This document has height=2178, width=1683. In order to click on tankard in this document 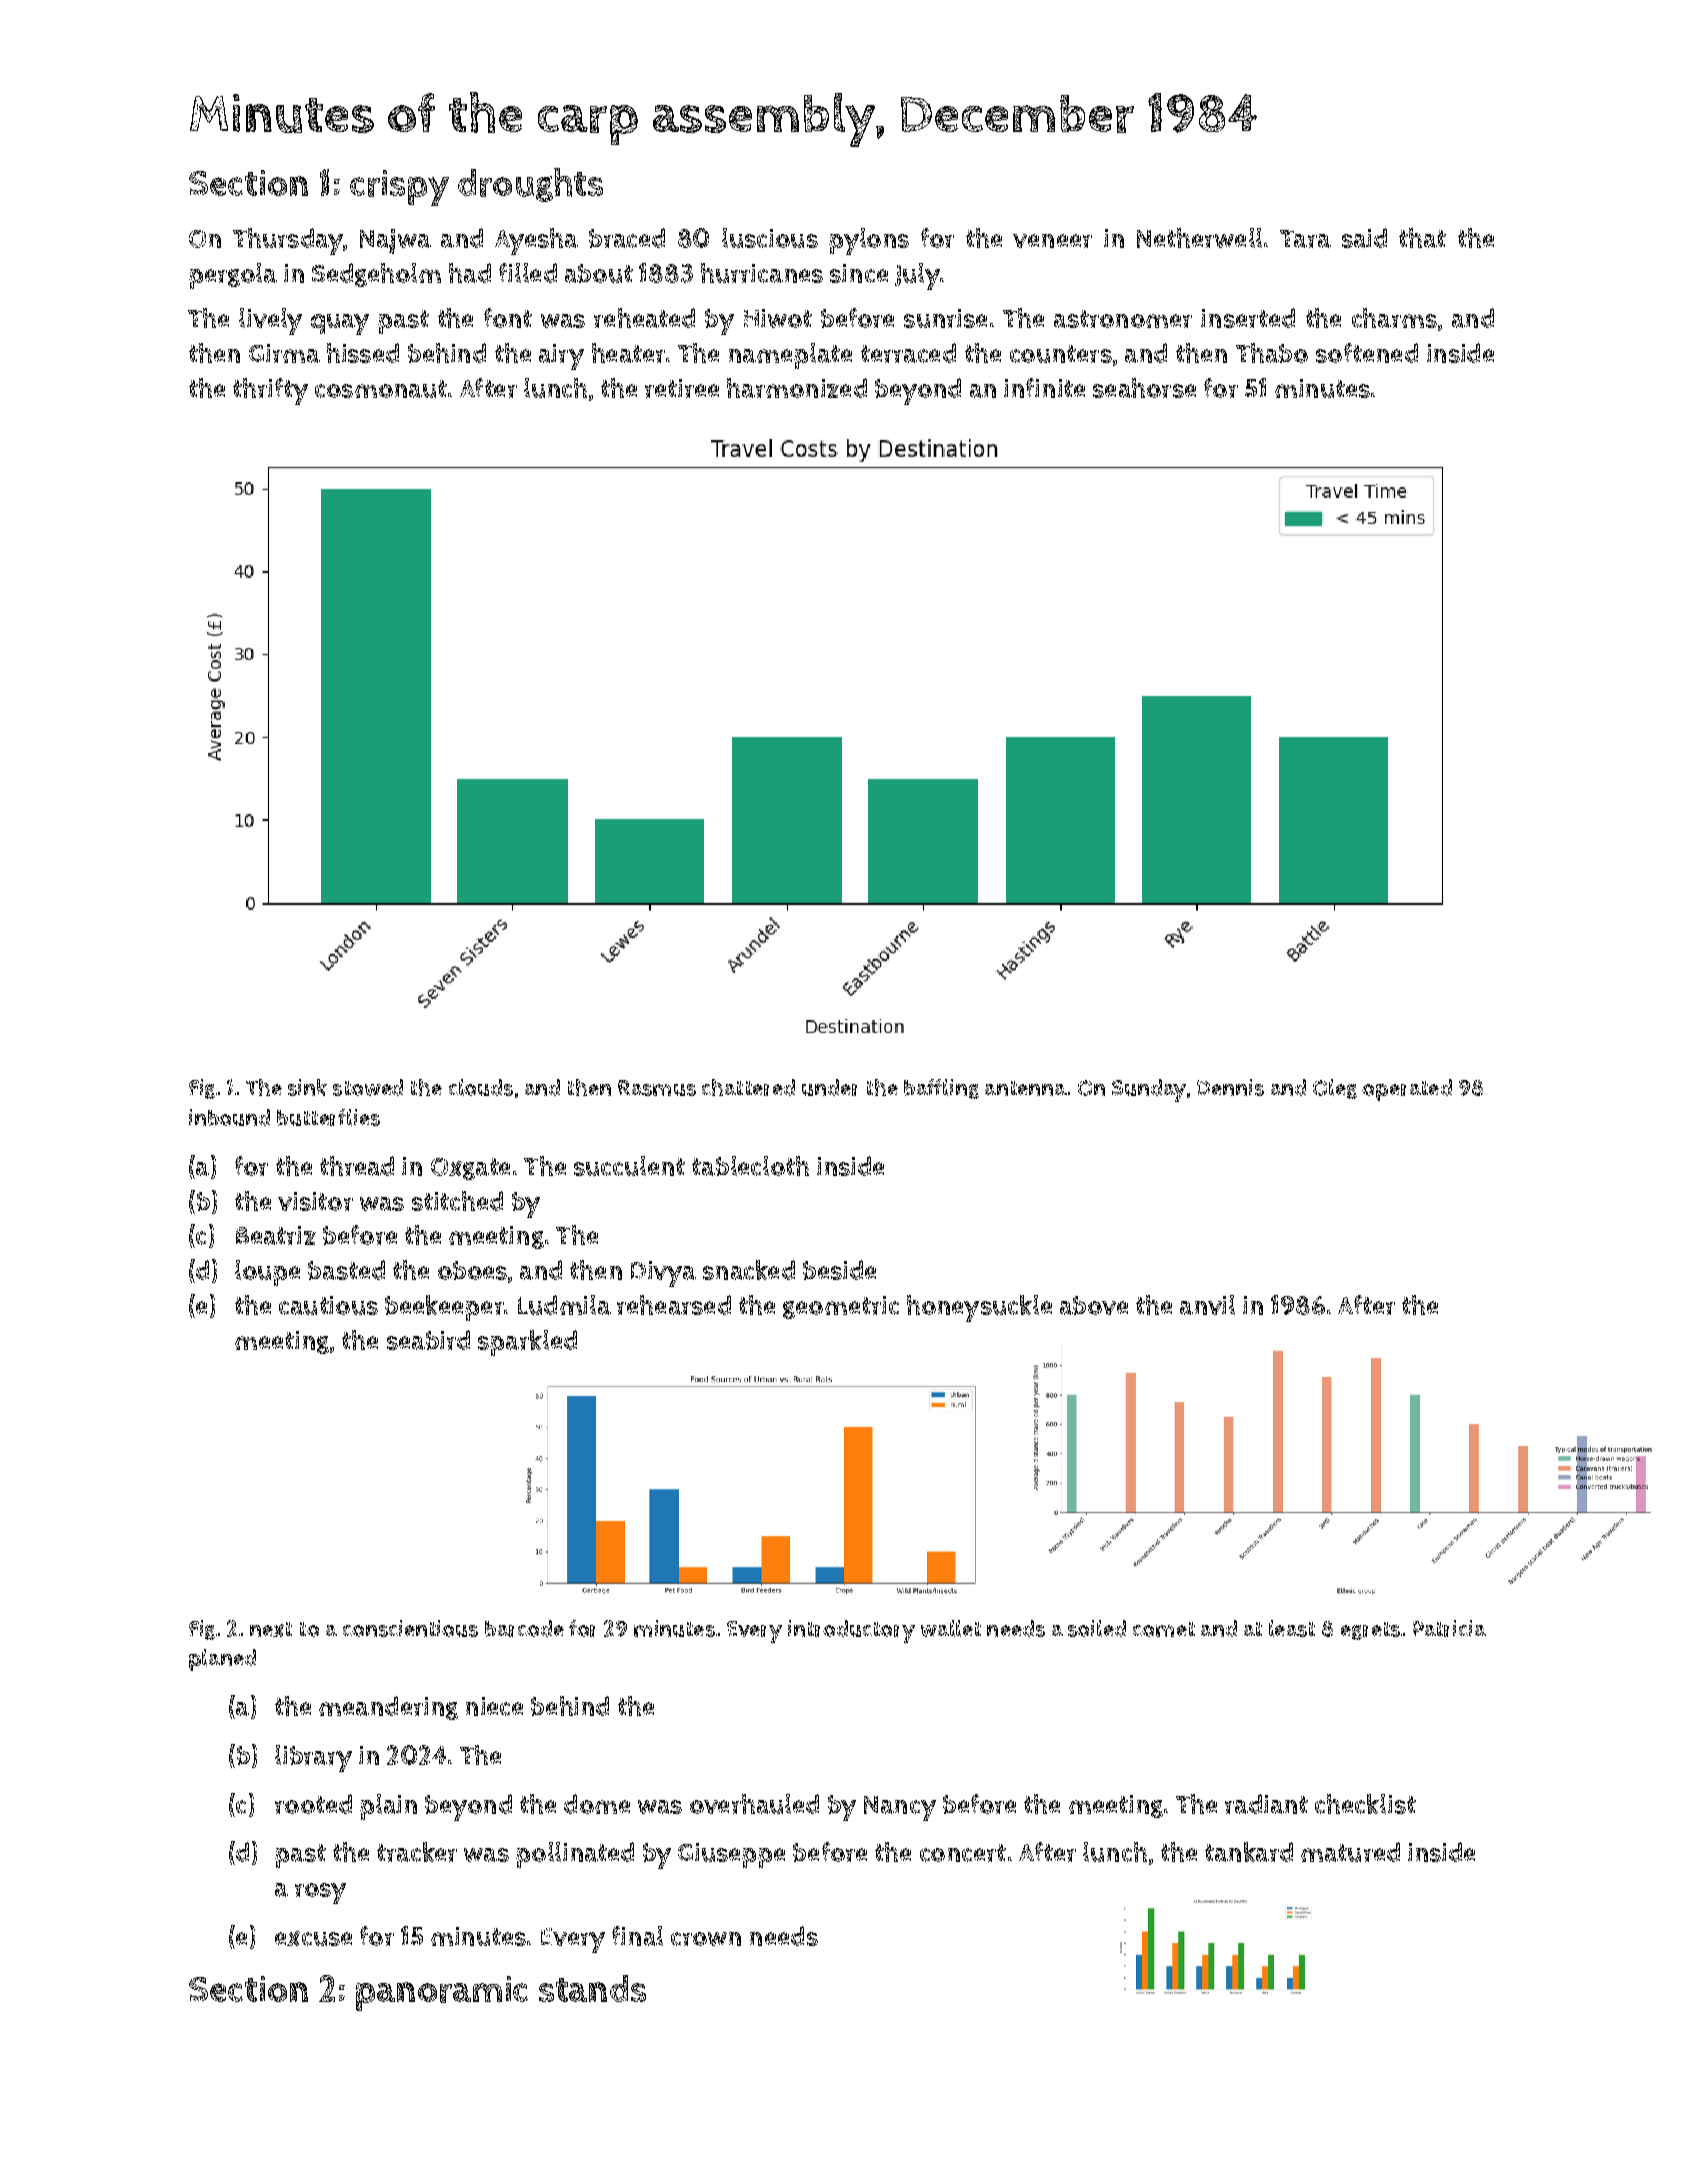, I will do `click(1249, 1852)`.
